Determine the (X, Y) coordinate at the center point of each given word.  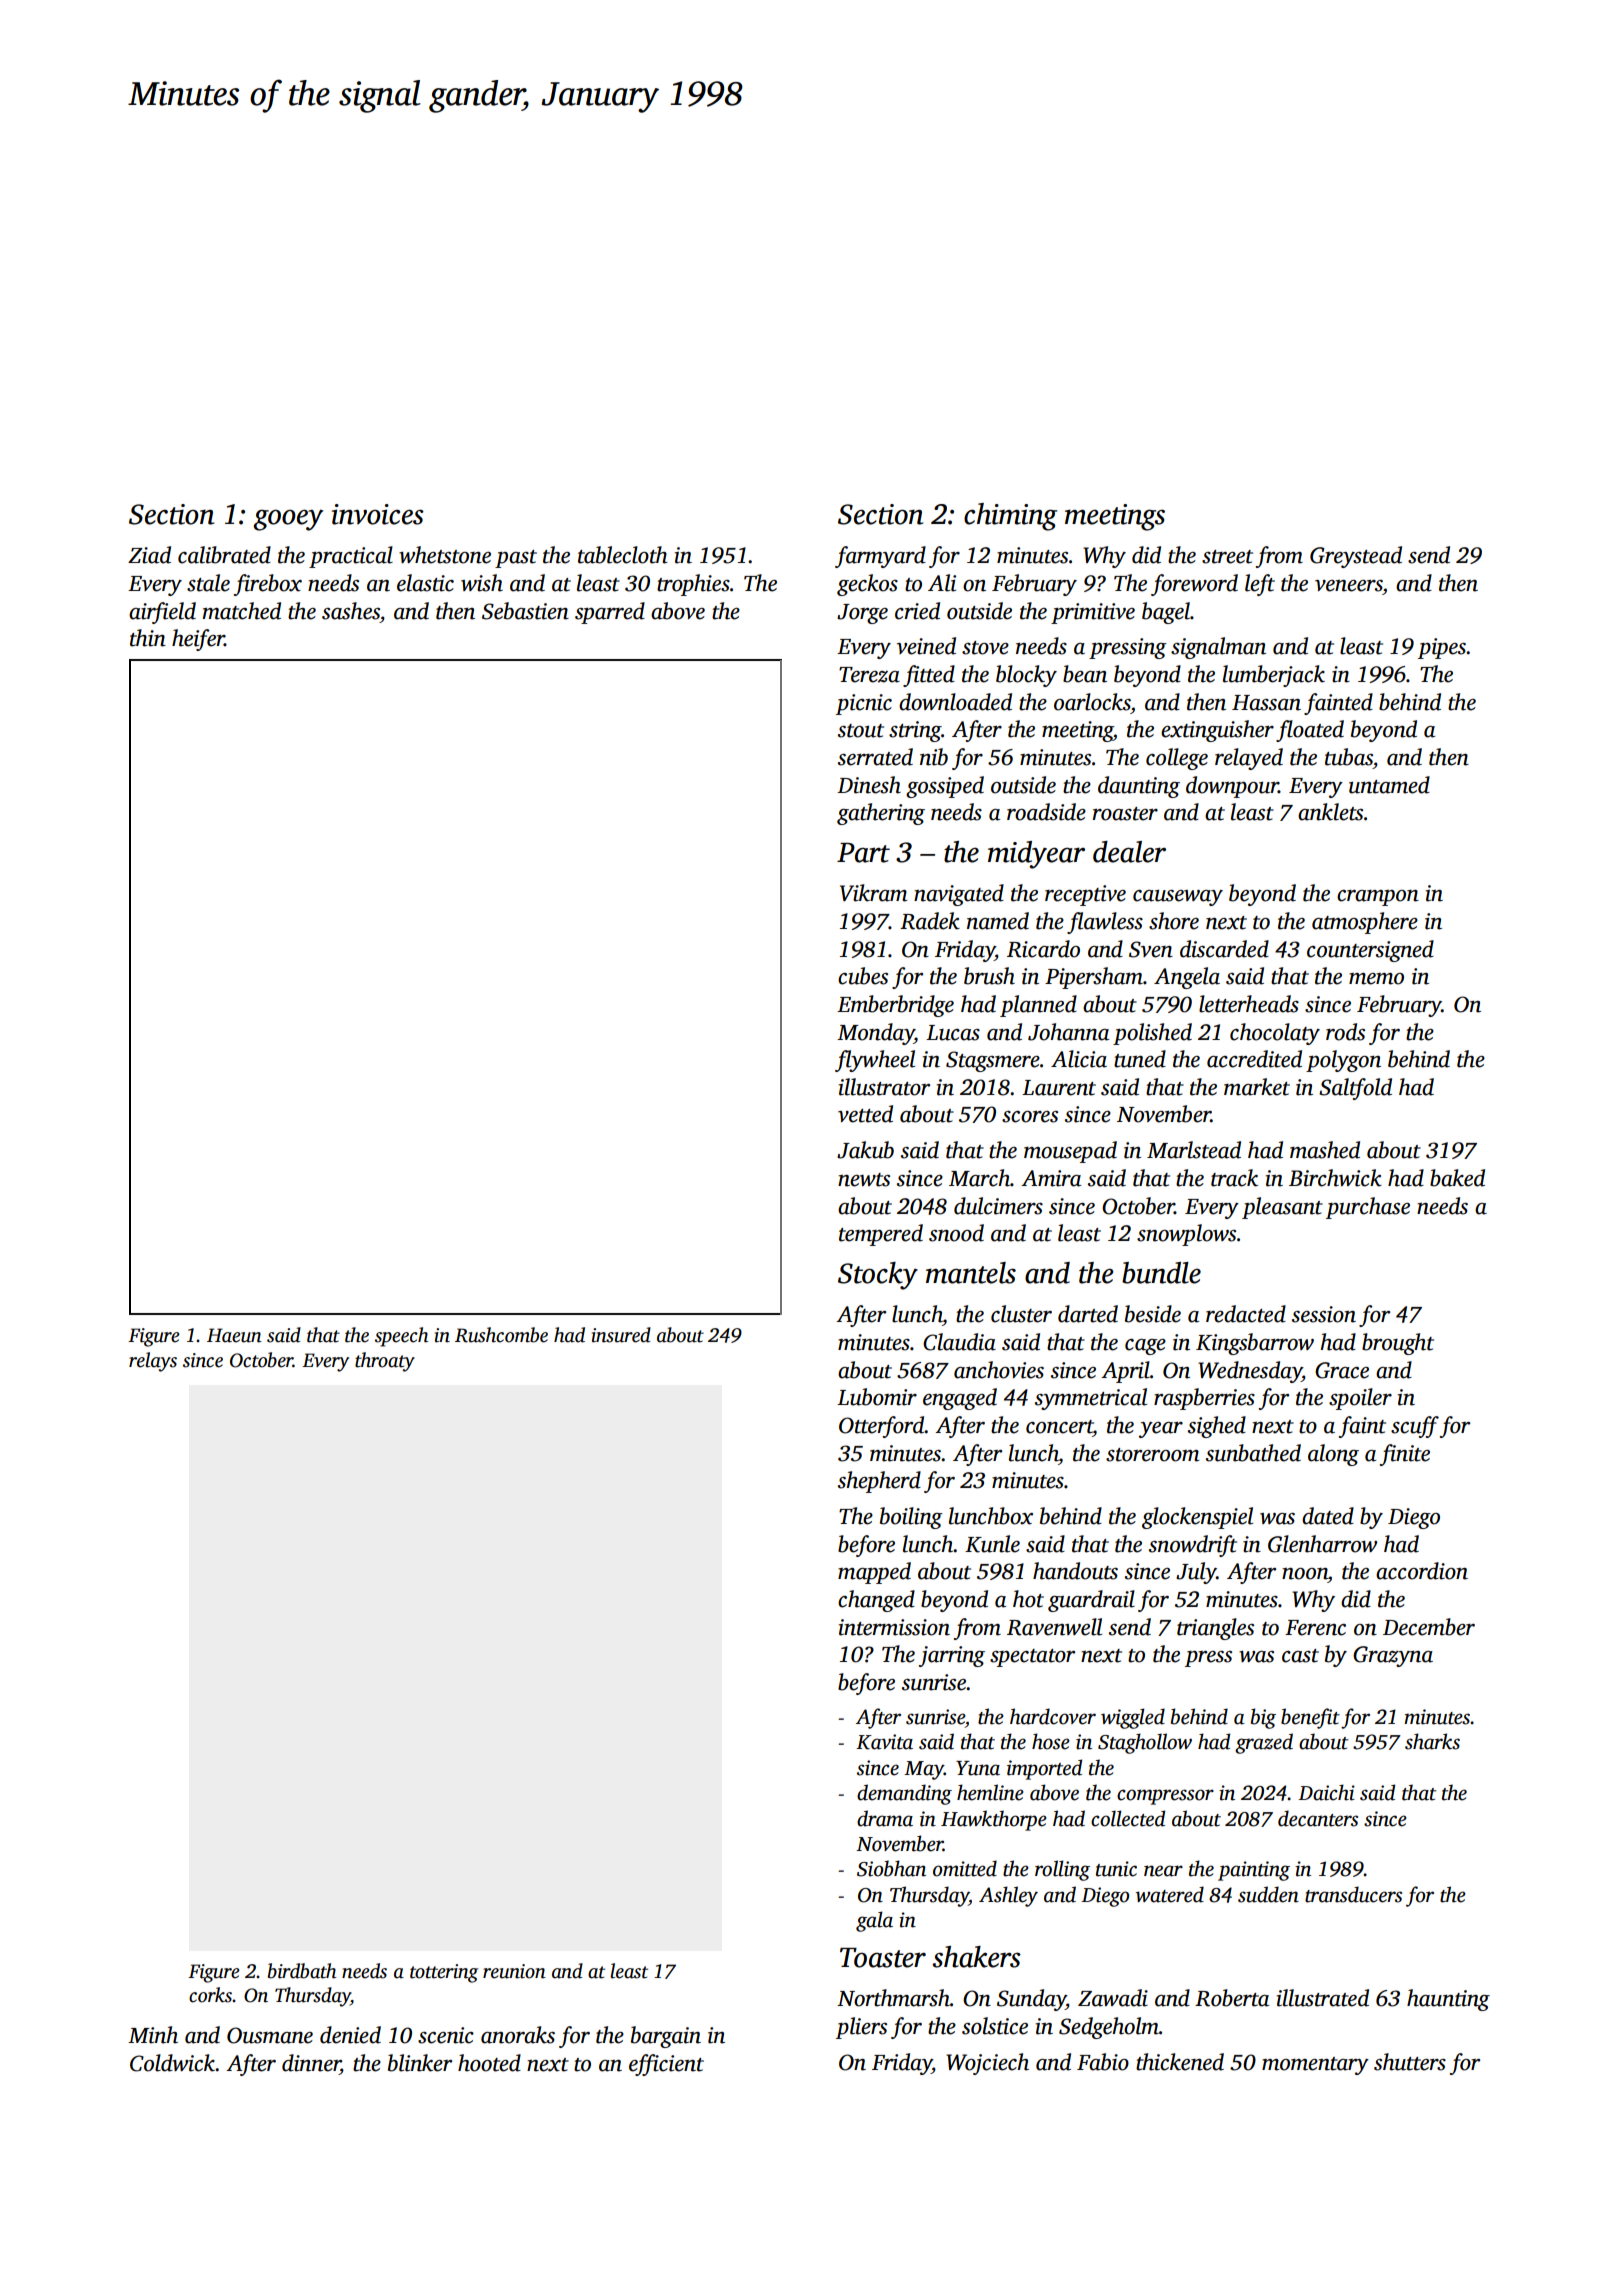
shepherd (879, 1482)
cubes (863, 976)
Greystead (1356, 557)
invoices (378, 514)
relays (153, 1362)
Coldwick (172, 2063)
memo (1376, 979)
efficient (666, 2065)
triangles (1215, 1629)
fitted (929, 676)
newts (864, 1180)
